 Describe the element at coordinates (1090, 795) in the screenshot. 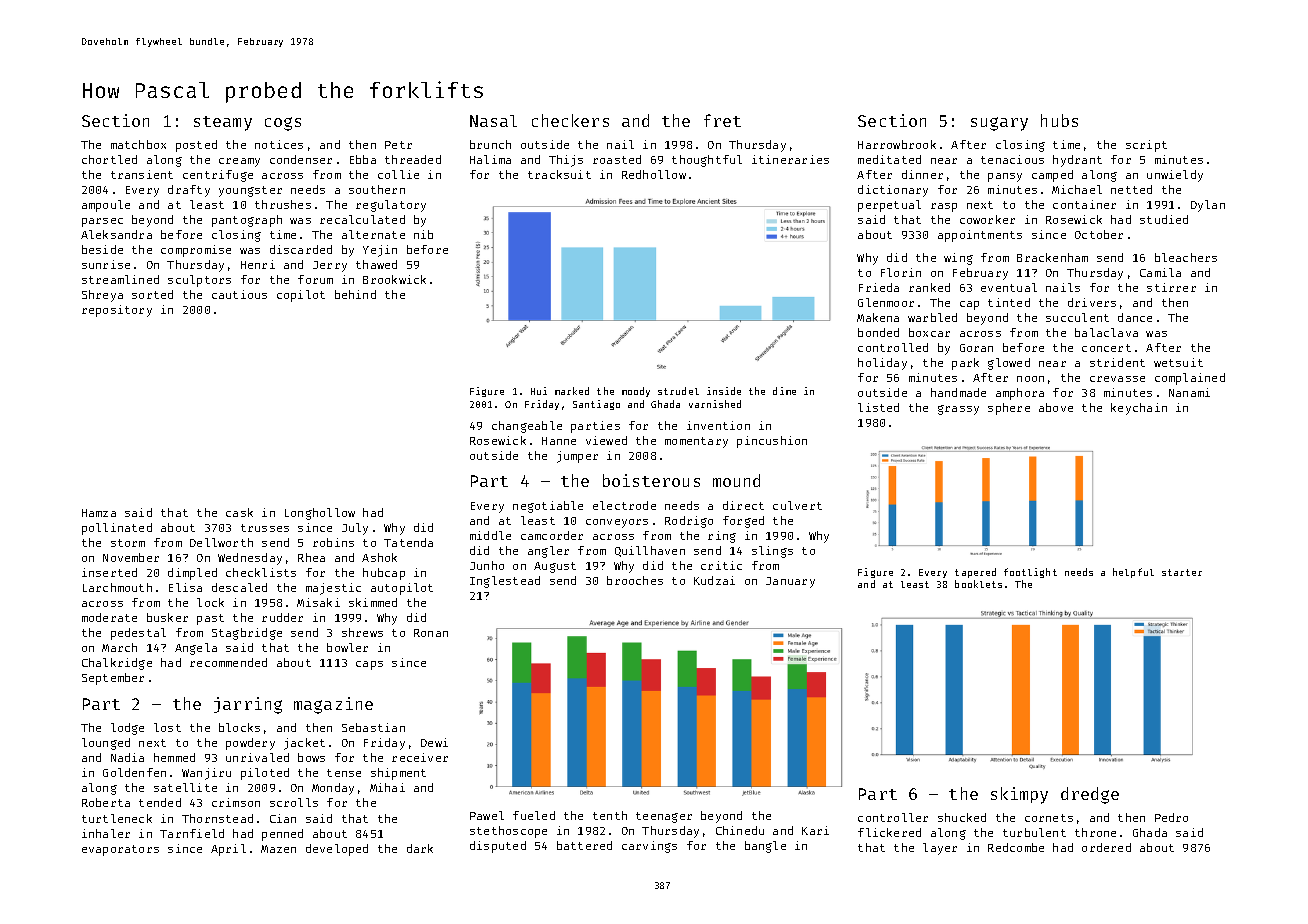

I see `dredge` at that location.
